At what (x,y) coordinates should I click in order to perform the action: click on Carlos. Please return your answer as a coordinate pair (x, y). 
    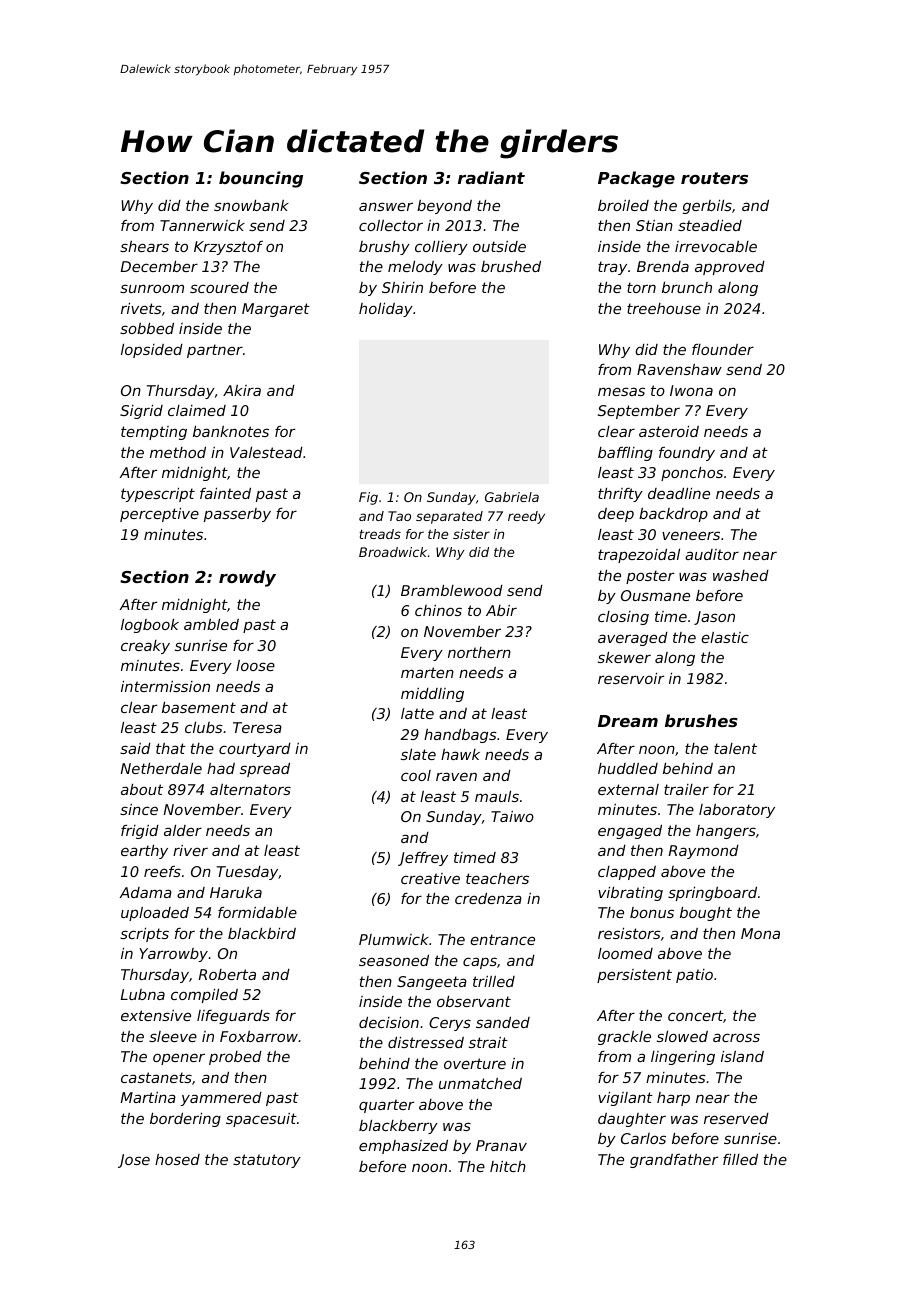
    Looking at the image, I should click on (643, 1138).
